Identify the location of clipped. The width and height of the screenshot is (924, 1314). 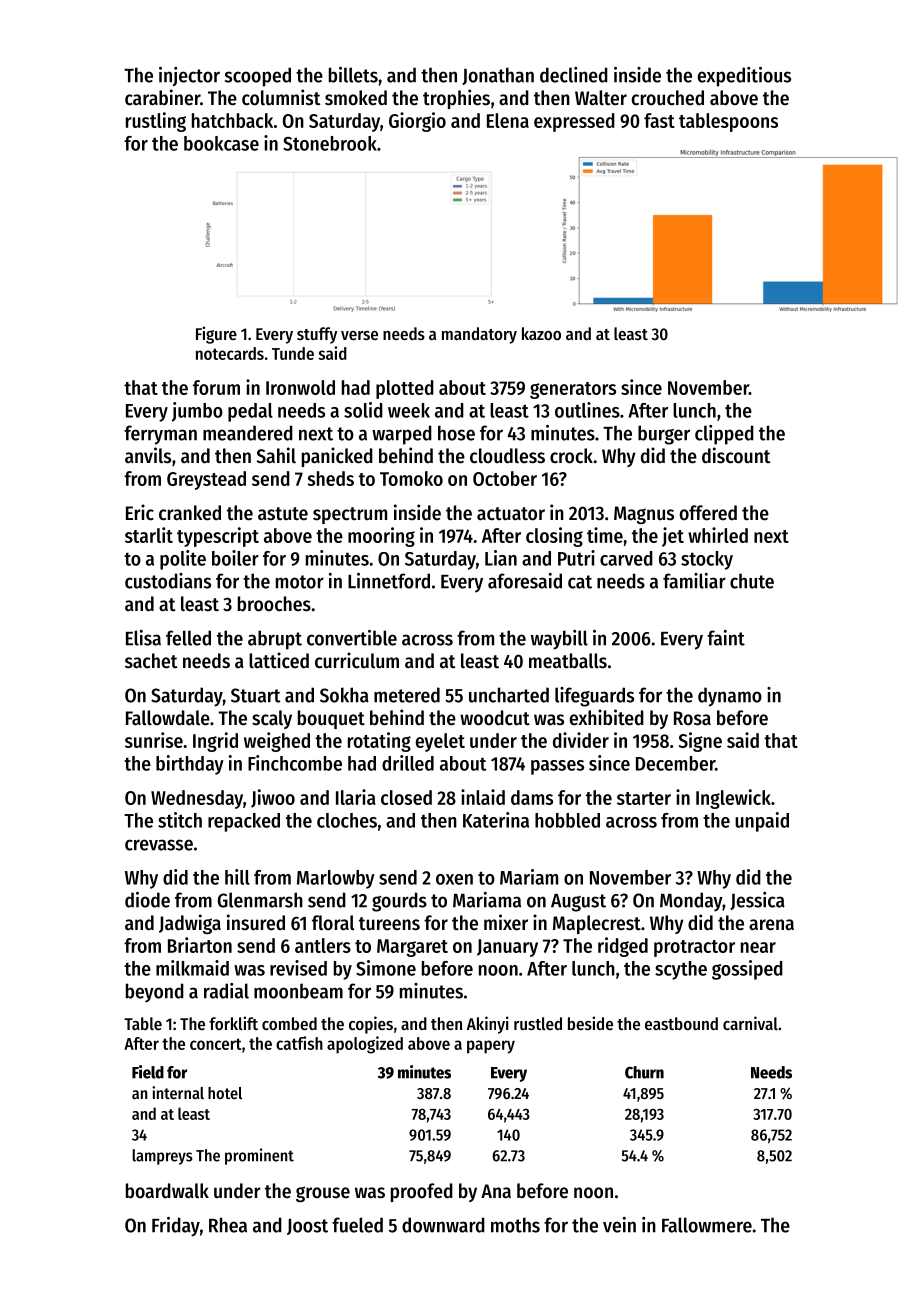
(724, 435).
